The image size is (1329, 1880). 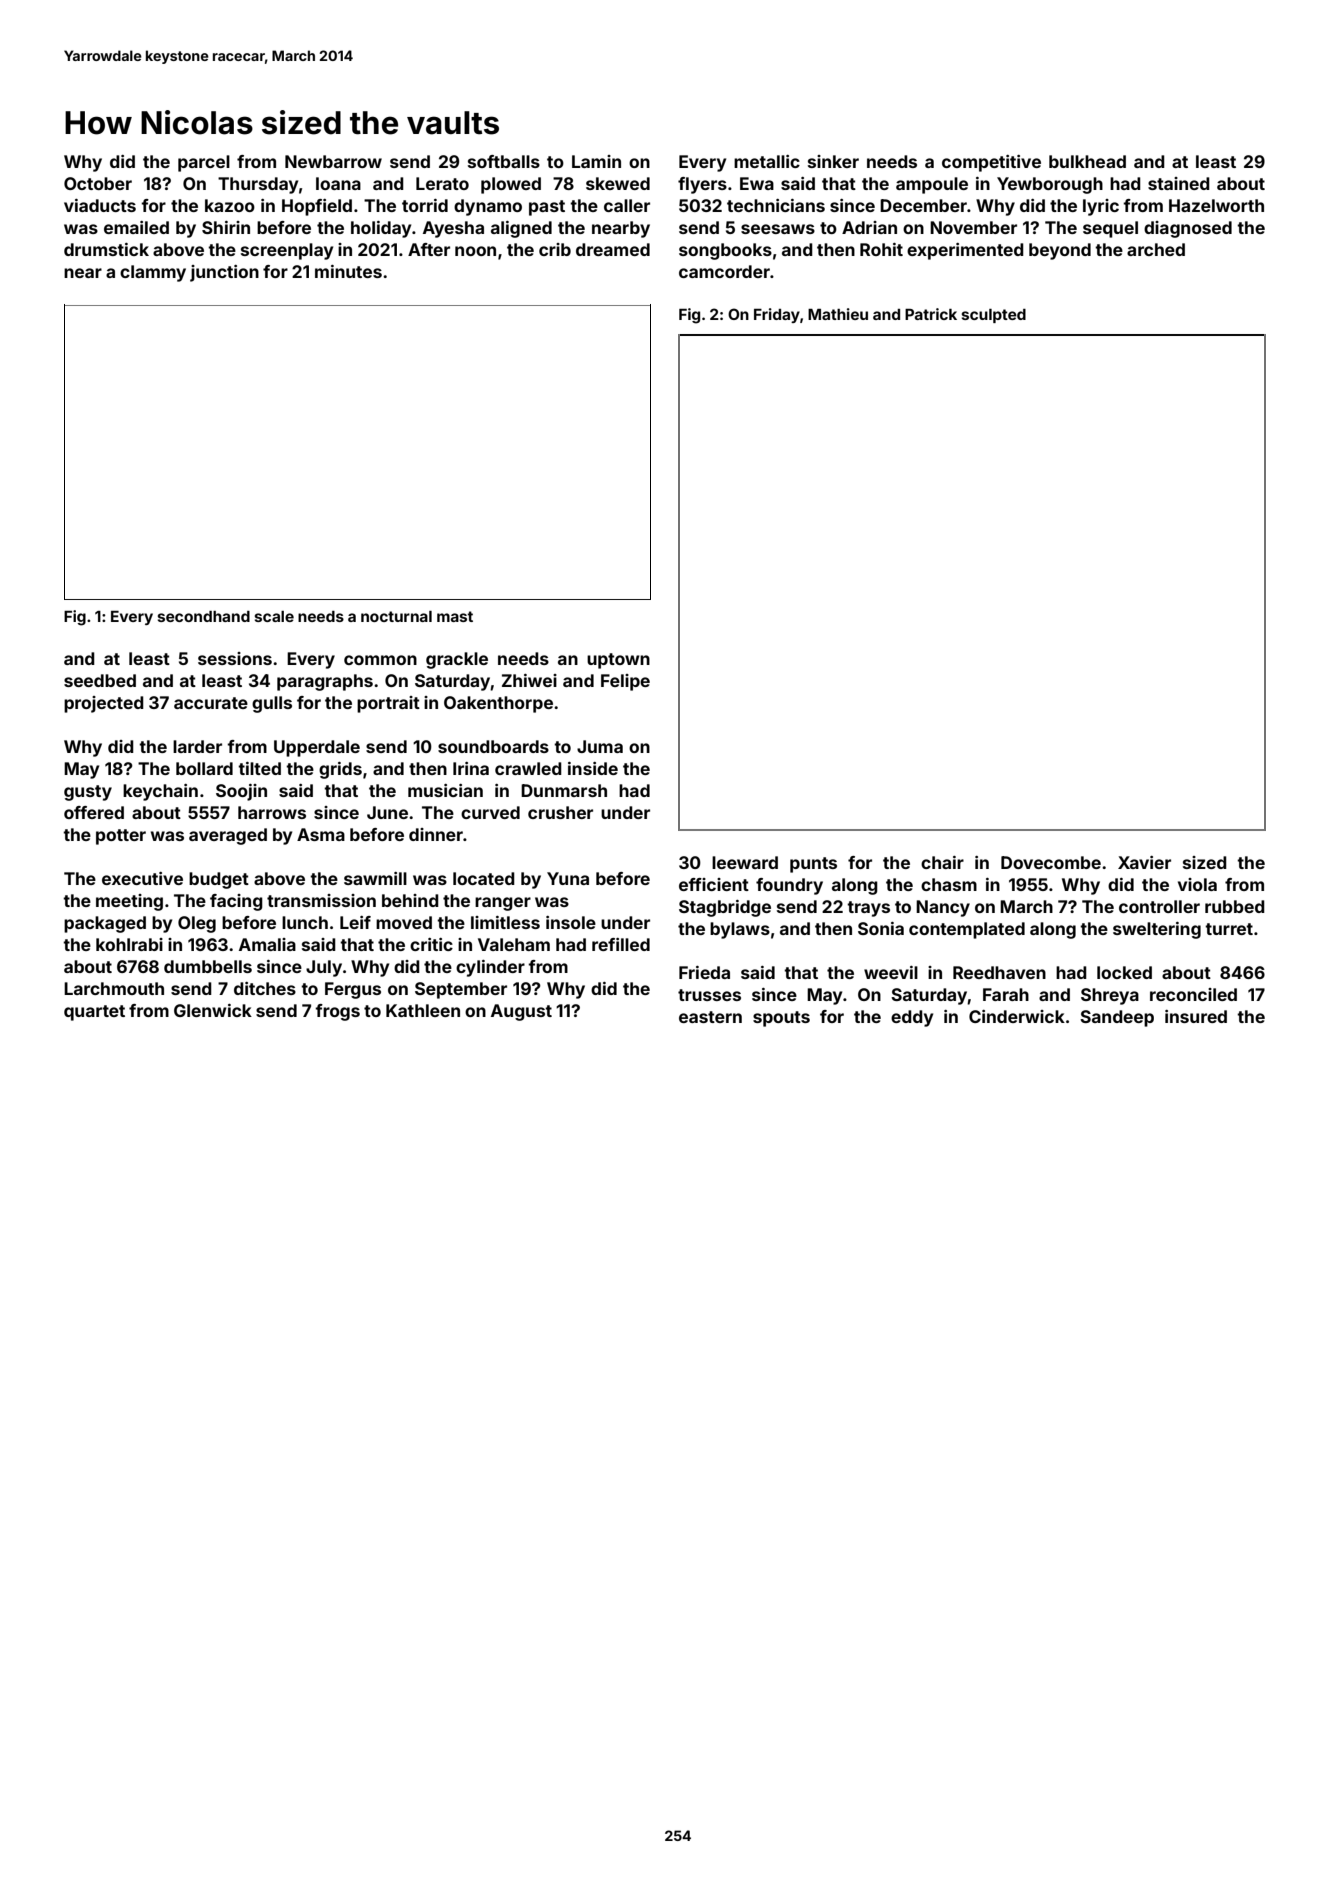 I want to click on competitive, so click(x=991, y=163).
